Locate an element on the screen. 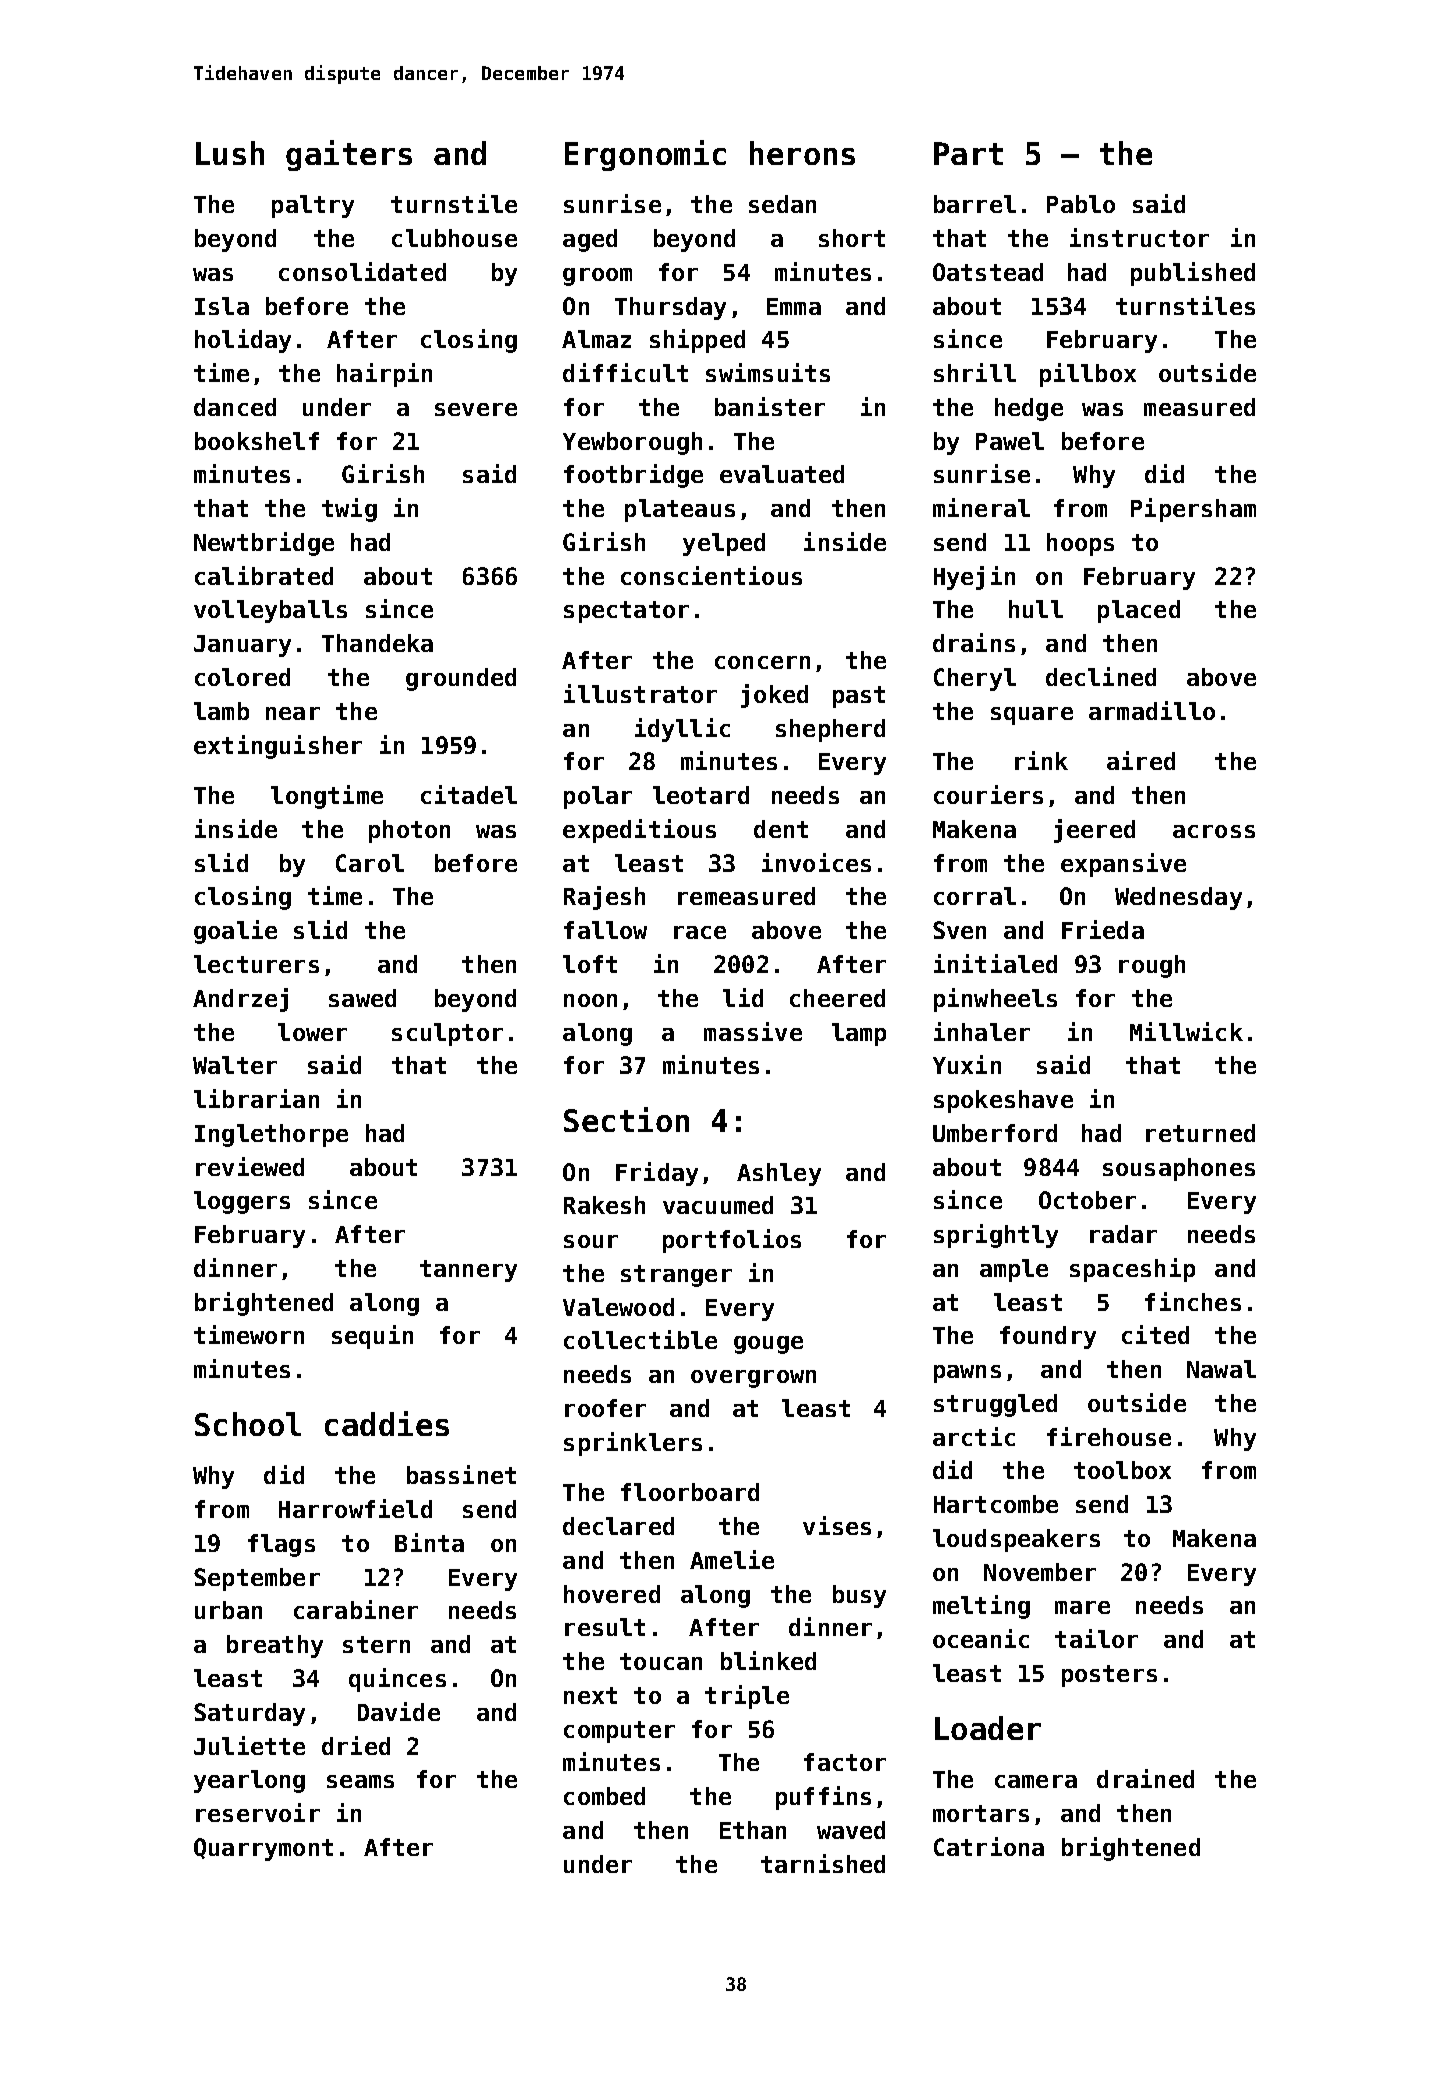 The width and height of the screenshot is (1450, 2100). Thandeka is located at coordinates (377, 643).
